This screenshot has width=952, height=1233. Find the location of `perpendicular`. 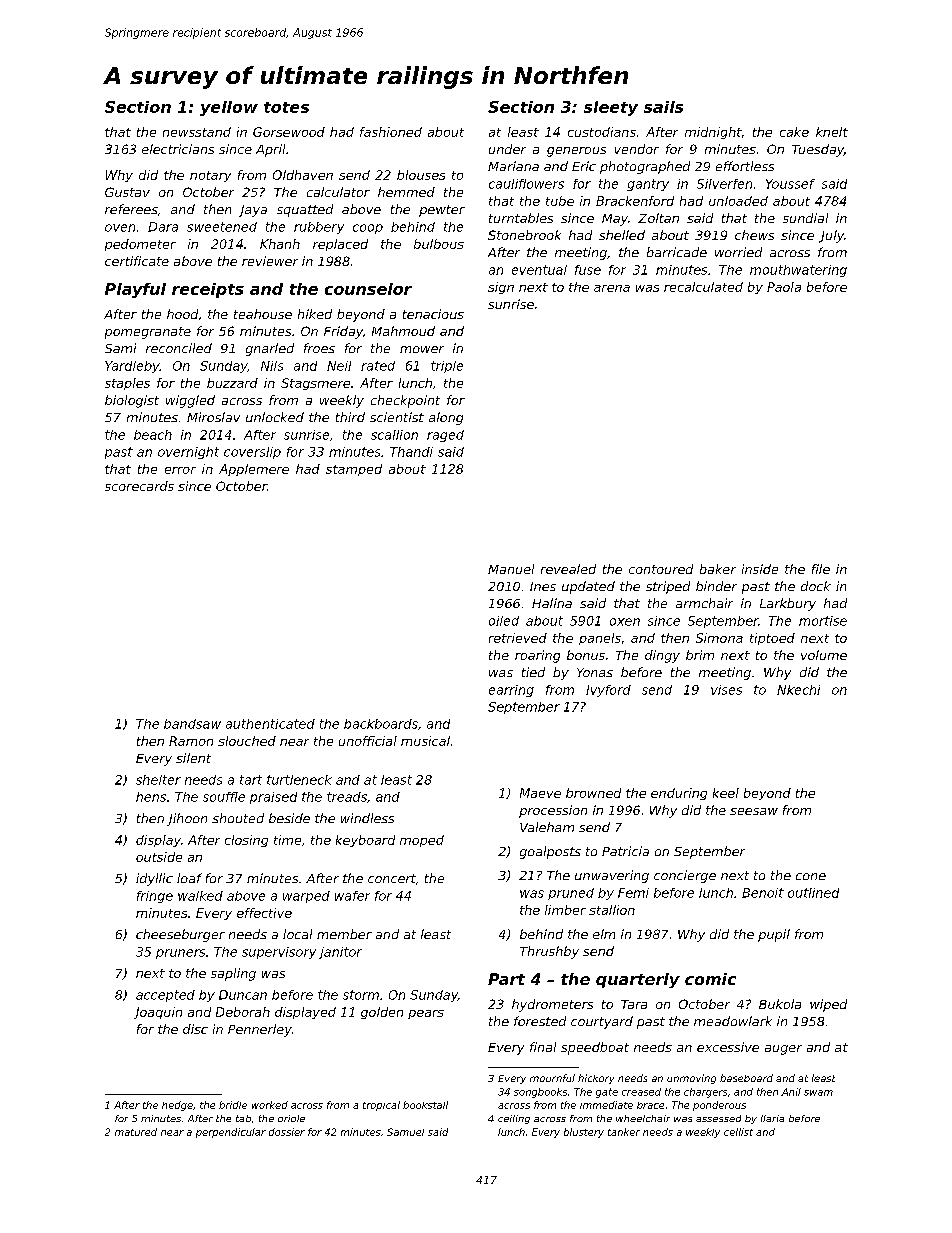

perpendicular is located at coordinates (231, 1133).
